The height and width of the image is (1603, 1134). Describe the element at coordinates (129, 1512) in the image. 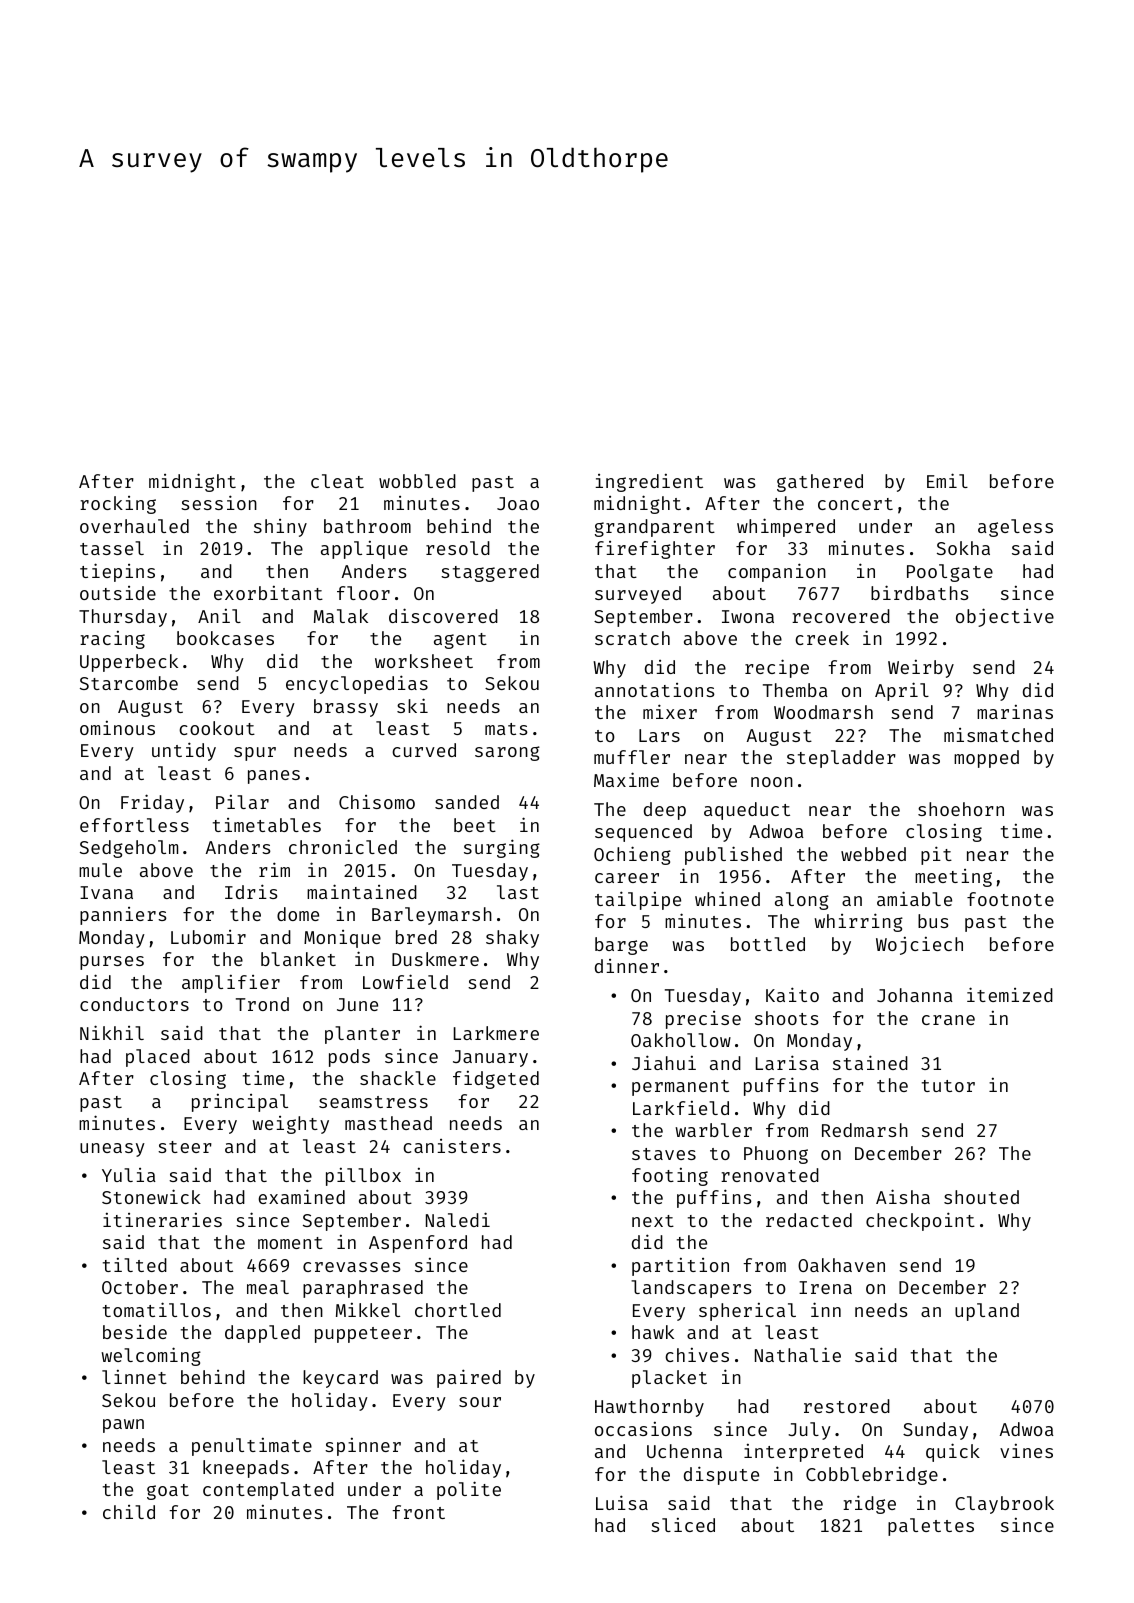

I see `child` at that location.
